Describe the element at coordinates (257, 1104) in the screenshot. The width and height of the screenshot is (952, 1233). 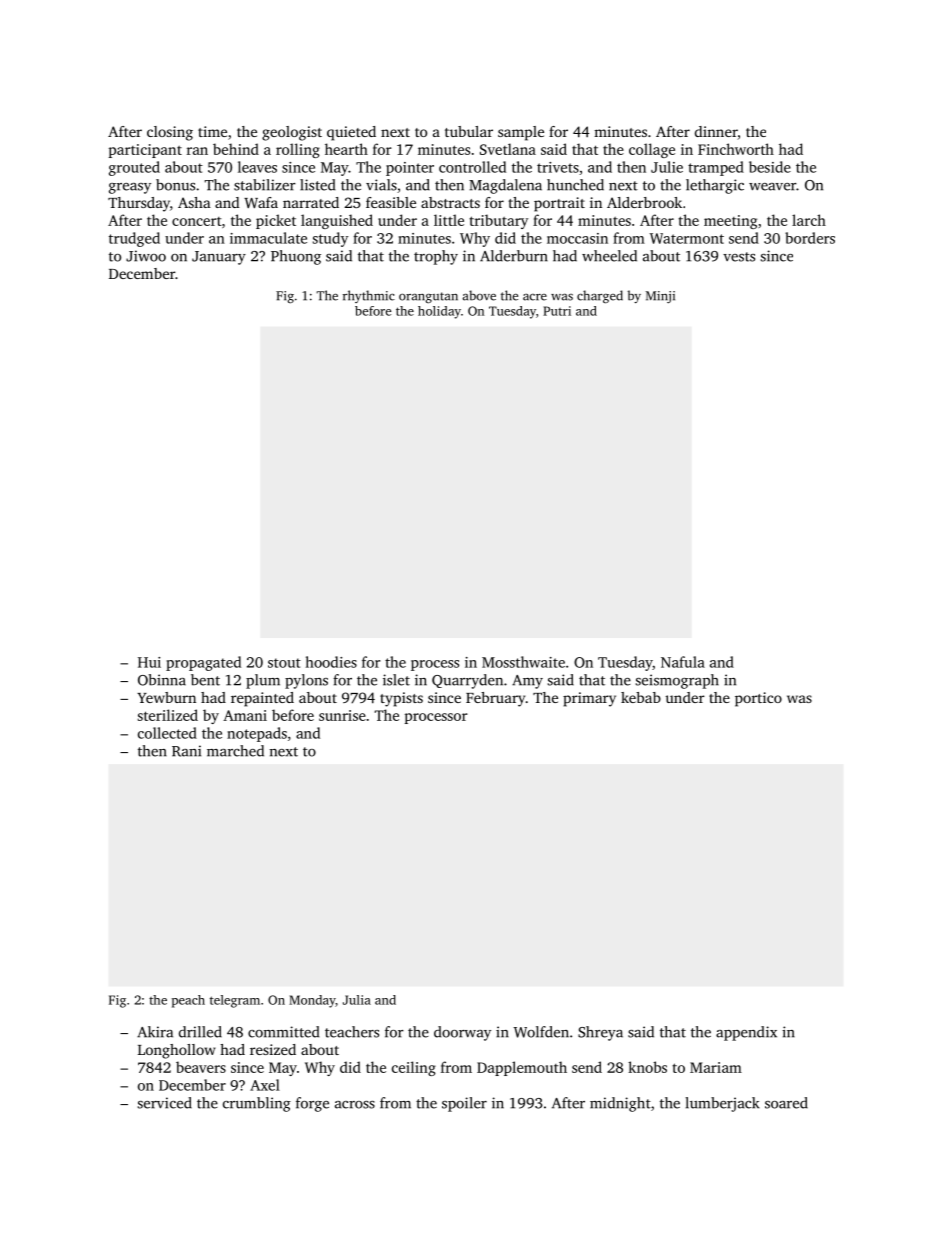
I see `crumbling` at that location.
